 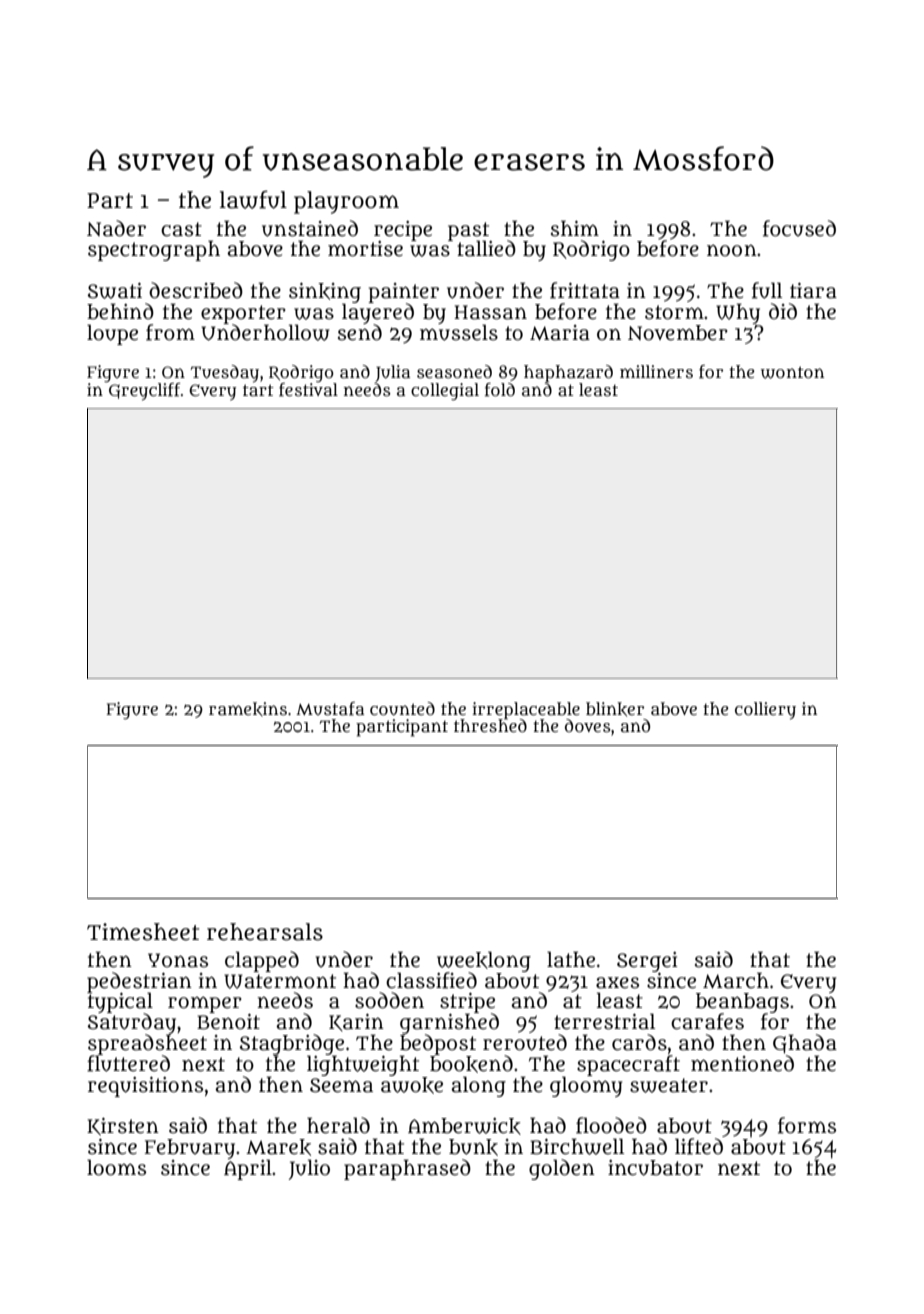 I want to click on irreplaceable, so click(x=526, y=710).
